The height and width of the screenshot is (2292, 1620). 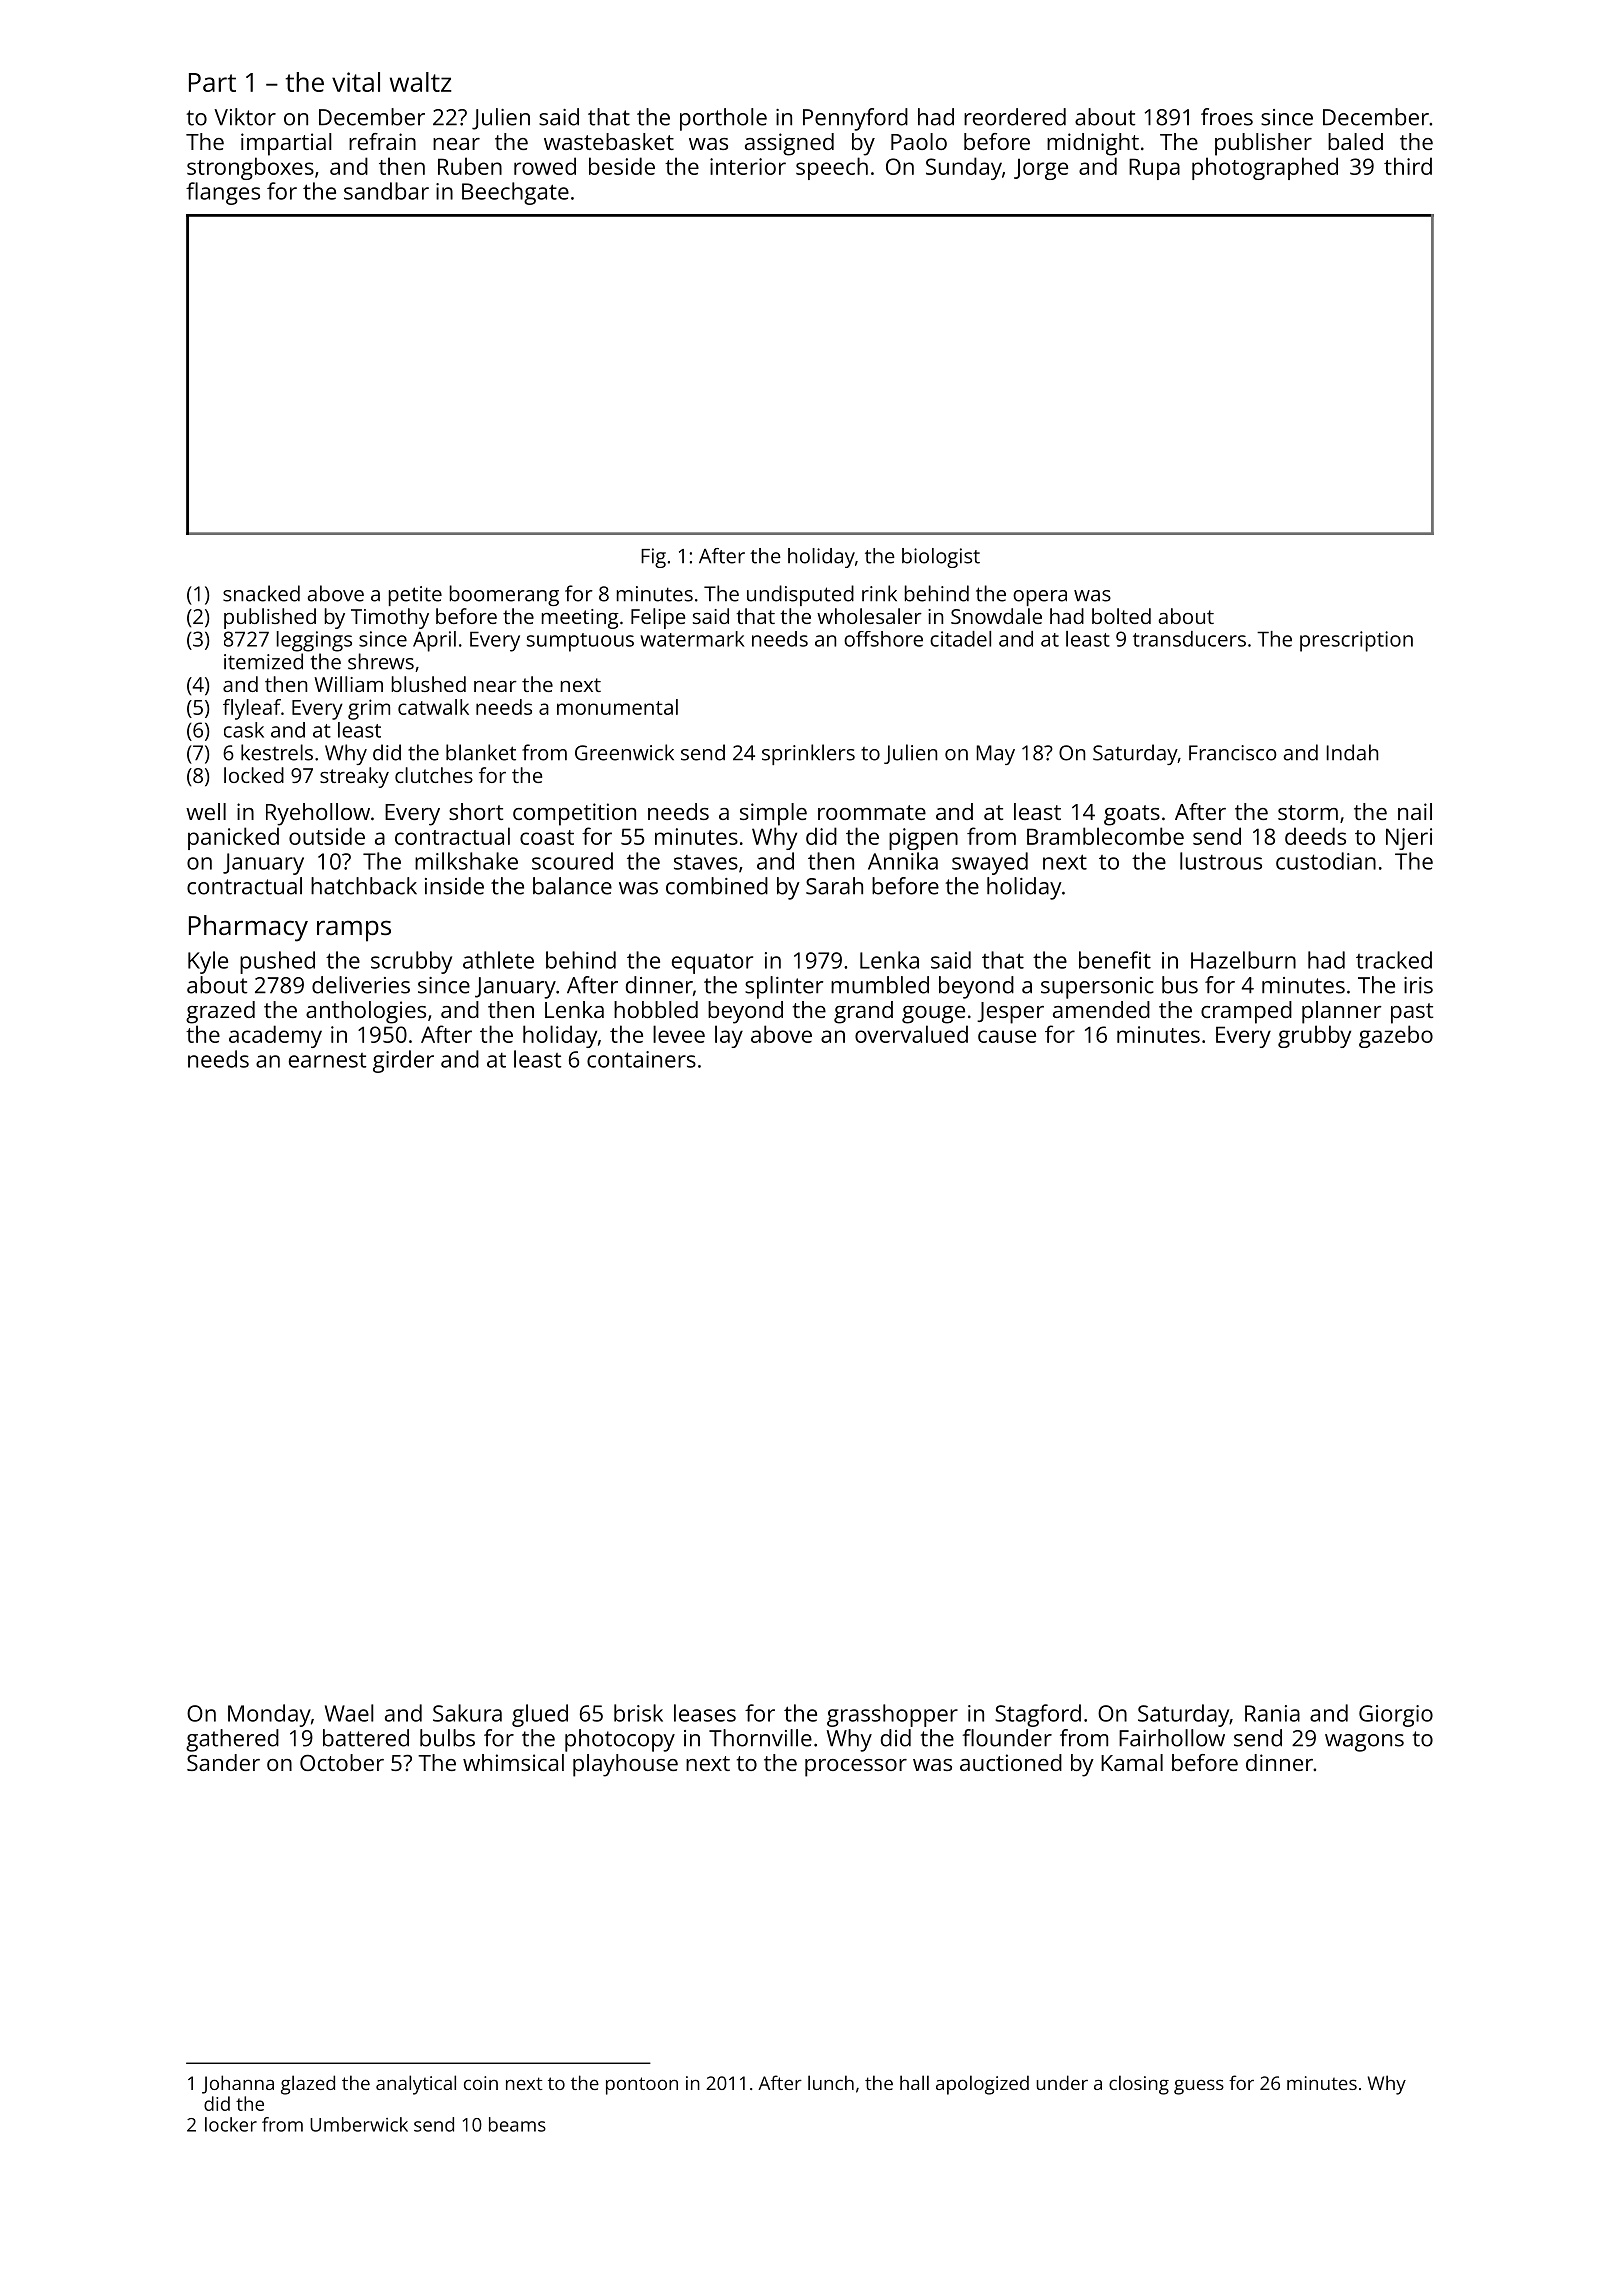 I want to click on earnest, so click(x=327, y=1060).
